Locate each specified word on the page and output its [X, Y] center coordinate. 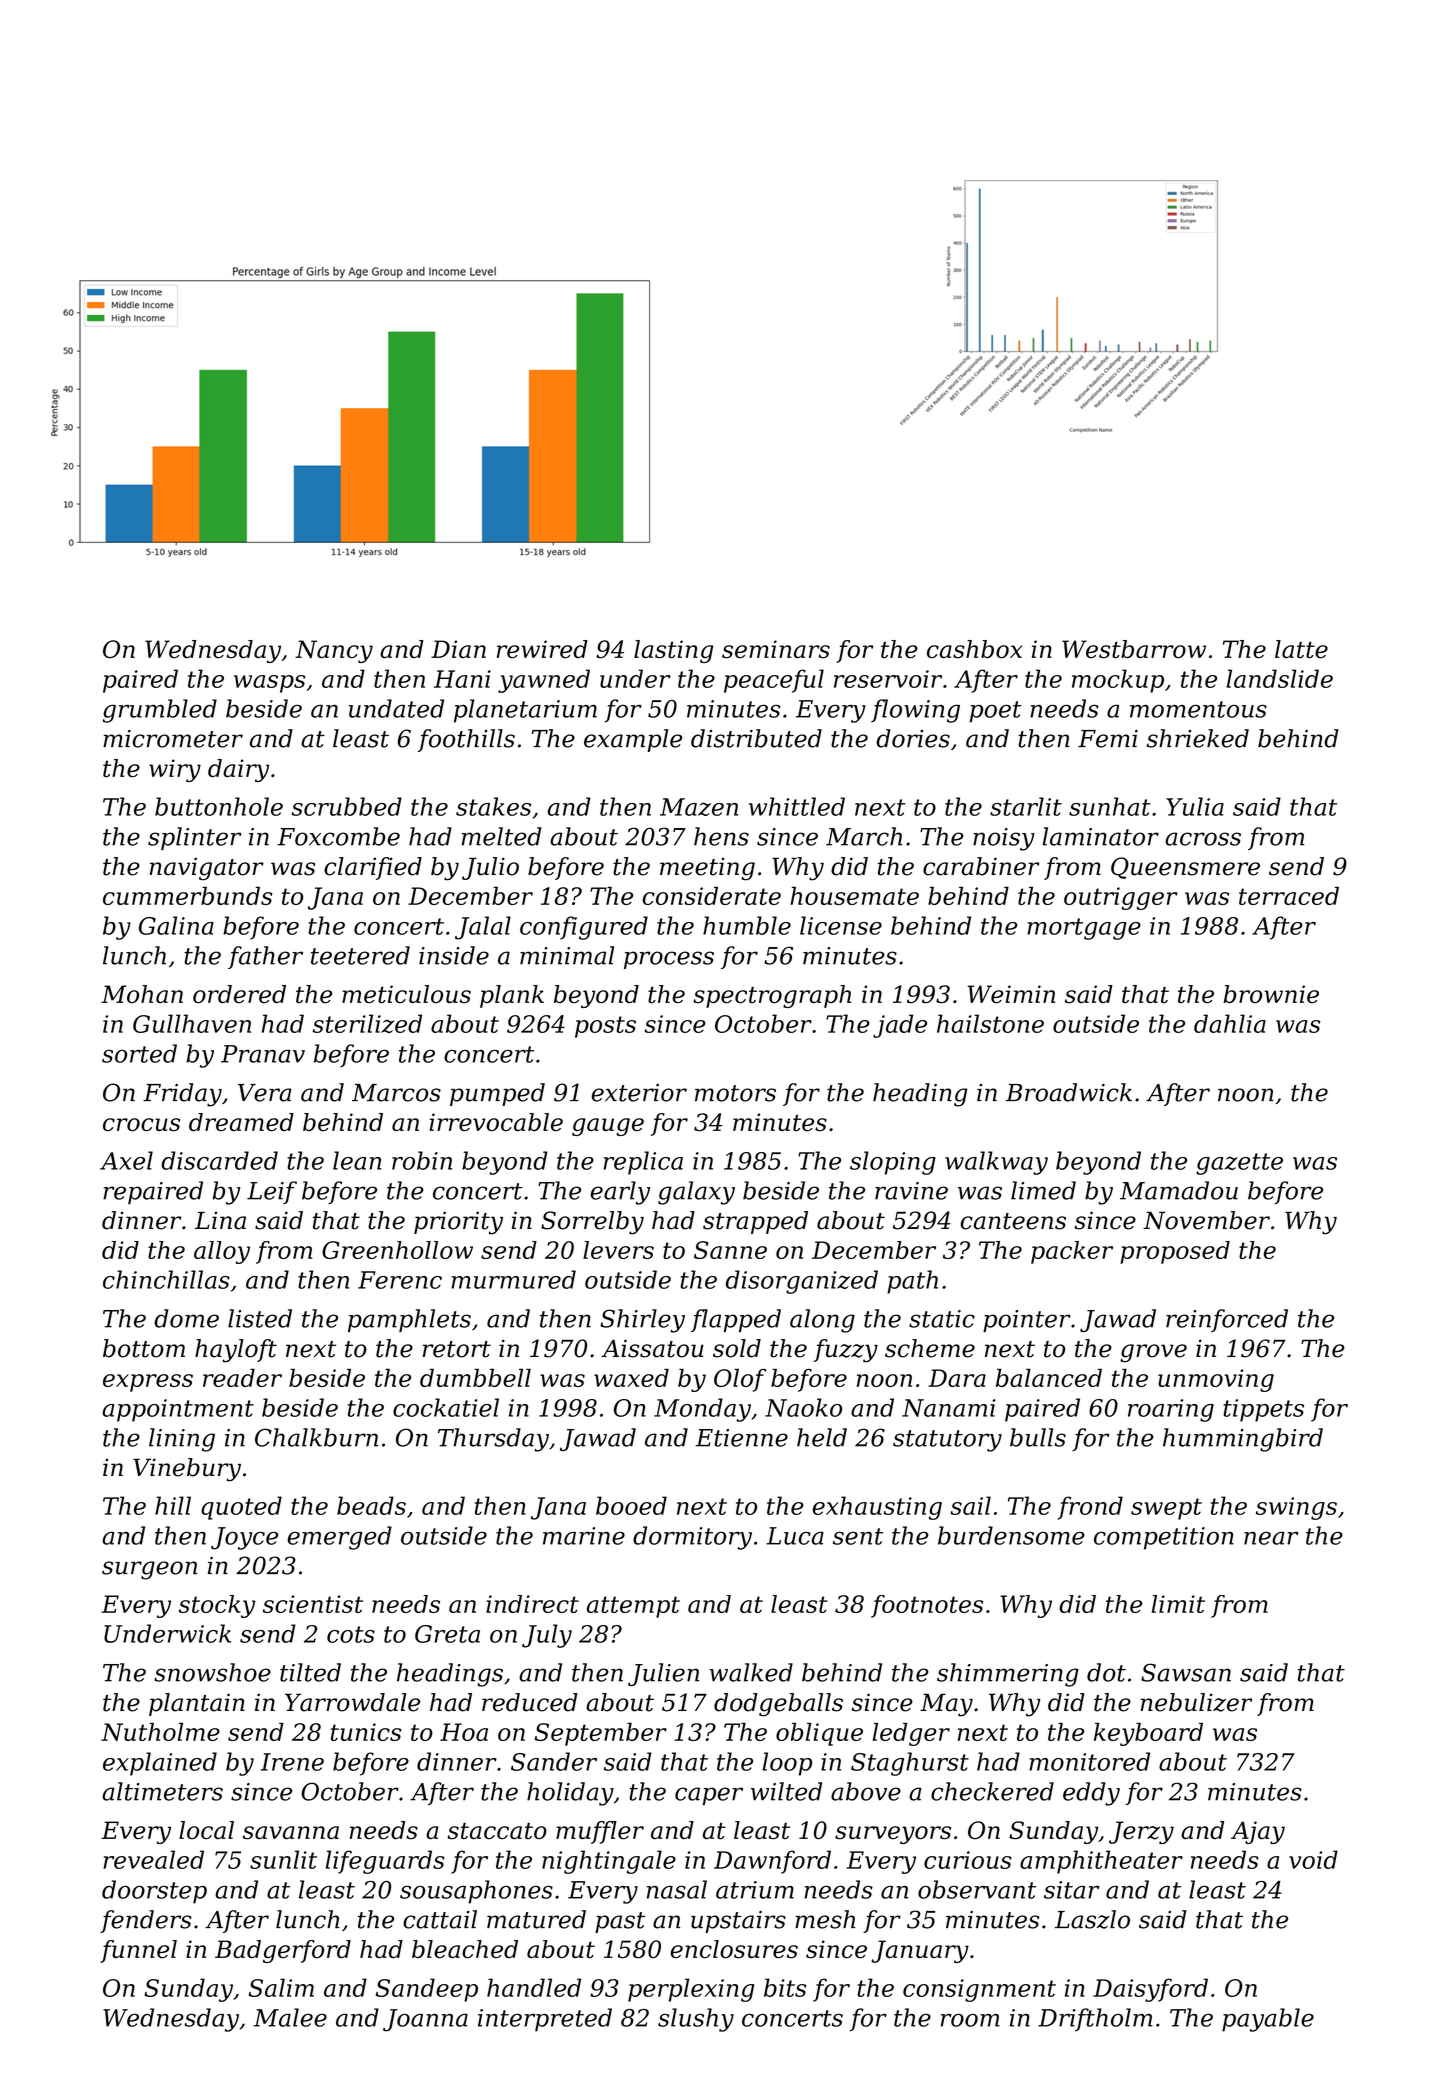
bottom [144, 1348]
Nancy [334, 651]
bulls [1038, 1437]
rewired [542, 649]
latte [1301, 649]
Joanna [425, 2020]
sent [858, 1536]
